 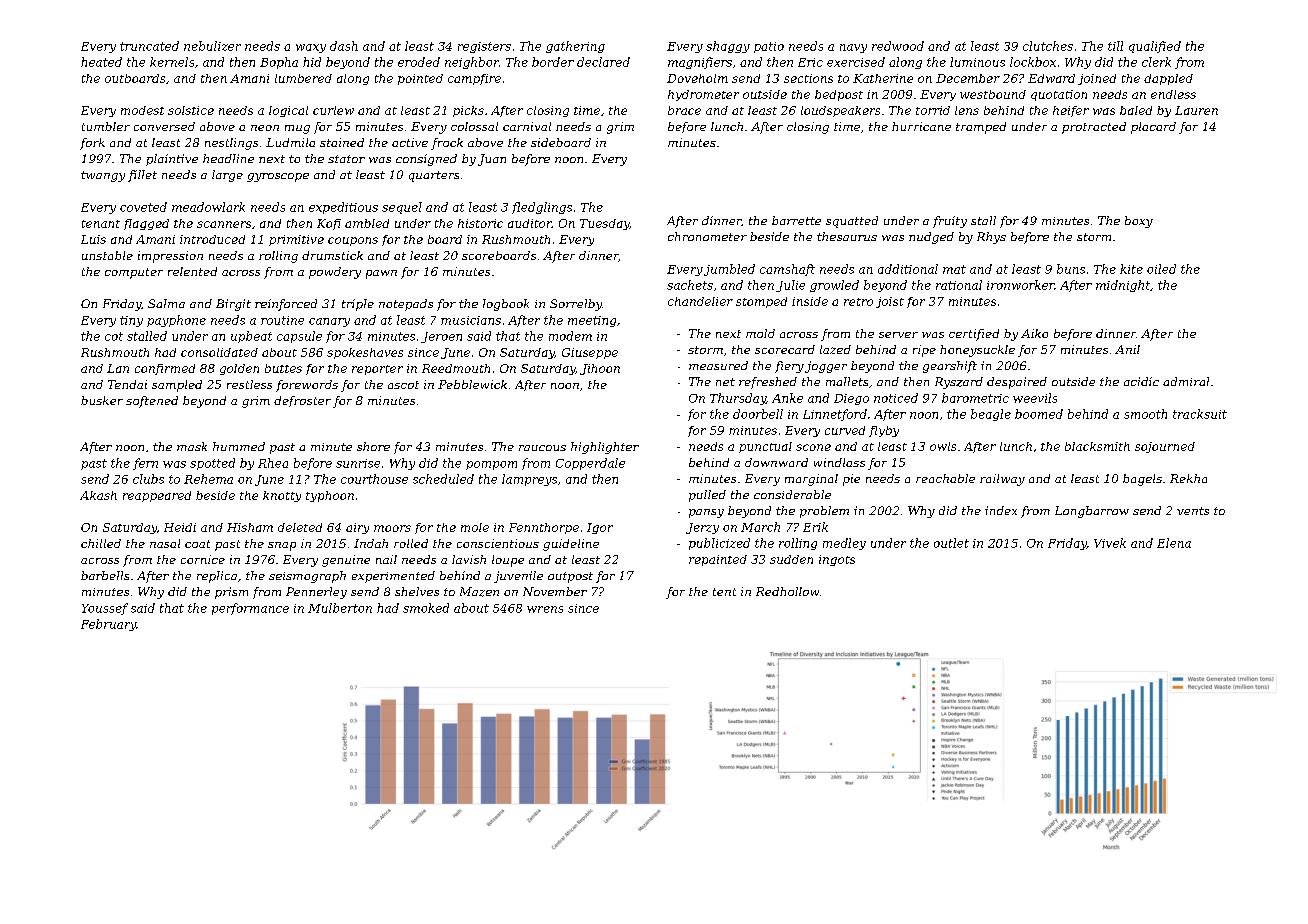 I want to click on oiled, so click(x=1161, y=269).
